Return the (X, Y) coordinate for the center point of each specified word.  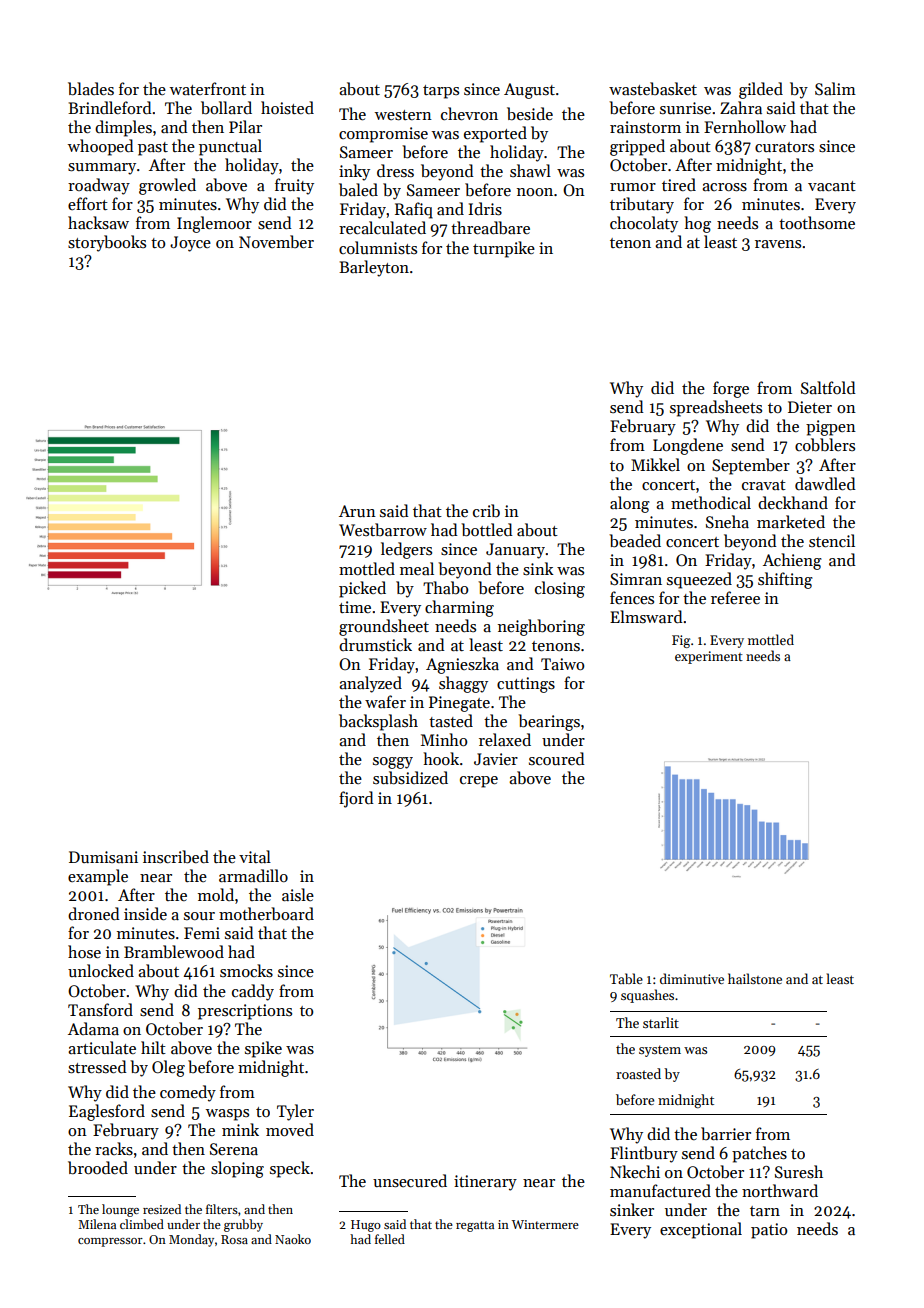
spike (263, 1049)
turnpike (504, 249)
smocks (246, 971)
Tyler (295, 1112)
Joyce (190, 244)
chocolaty (644, 224)
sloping (237, 1169)
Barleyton (374, 268)
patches (759, 1154)
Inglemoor (214, 224)
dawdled (825, 483)
